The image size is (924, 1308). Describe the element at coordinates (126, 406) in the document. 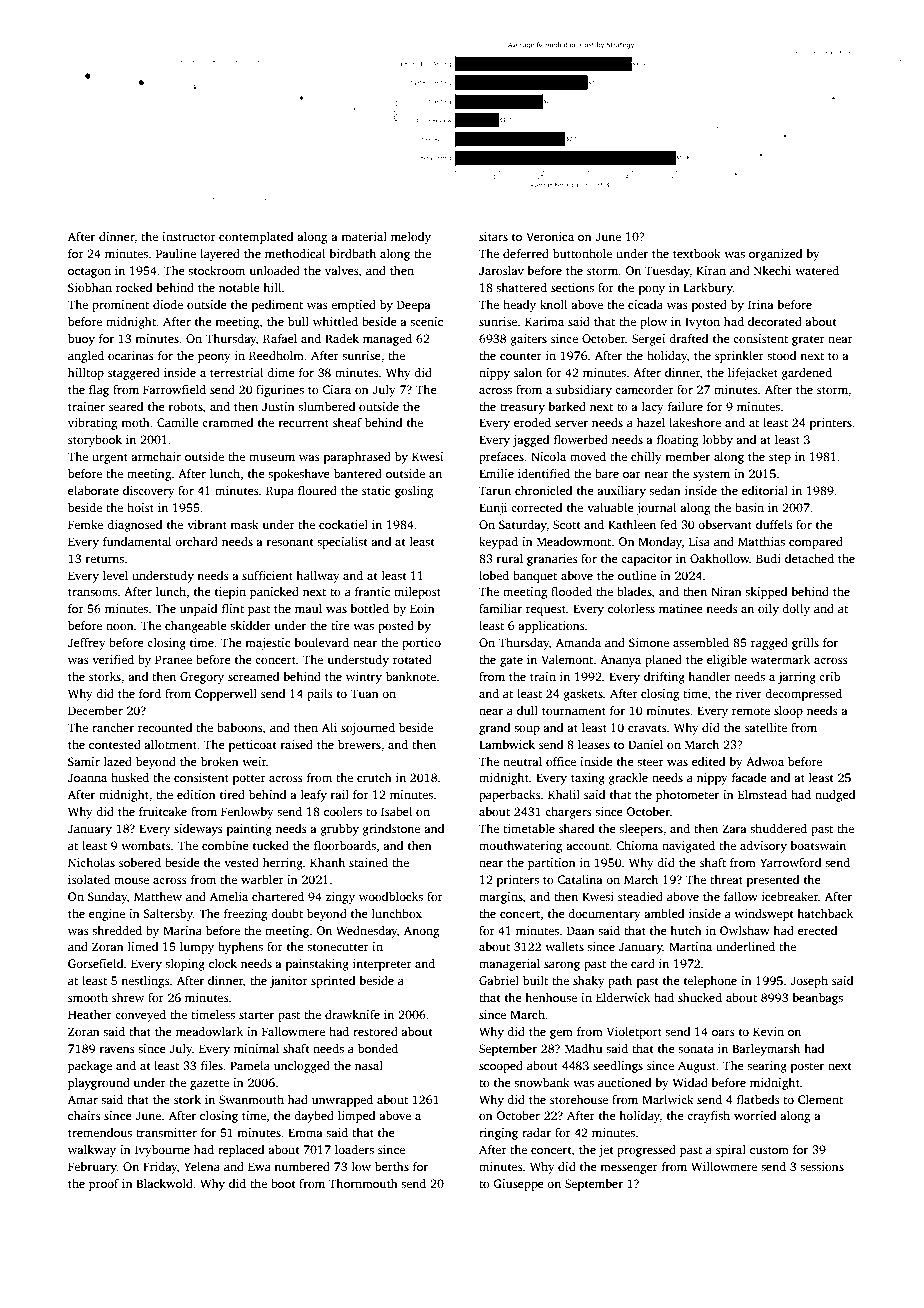

I see `seared` at that location.
